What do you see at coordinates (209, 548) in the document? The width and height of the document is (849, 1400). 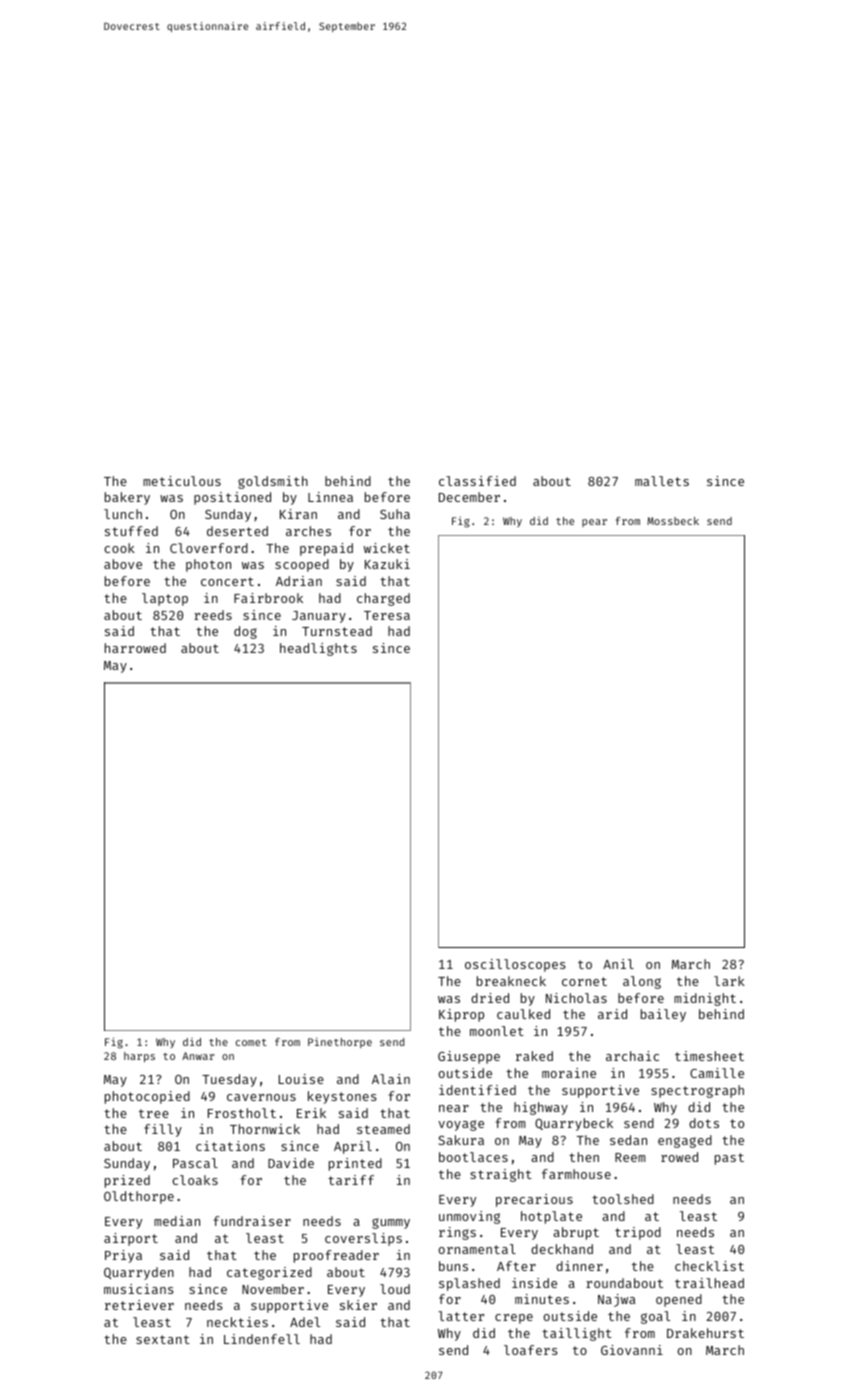 I see `Cloverford` at bounding box center [209, 548].
